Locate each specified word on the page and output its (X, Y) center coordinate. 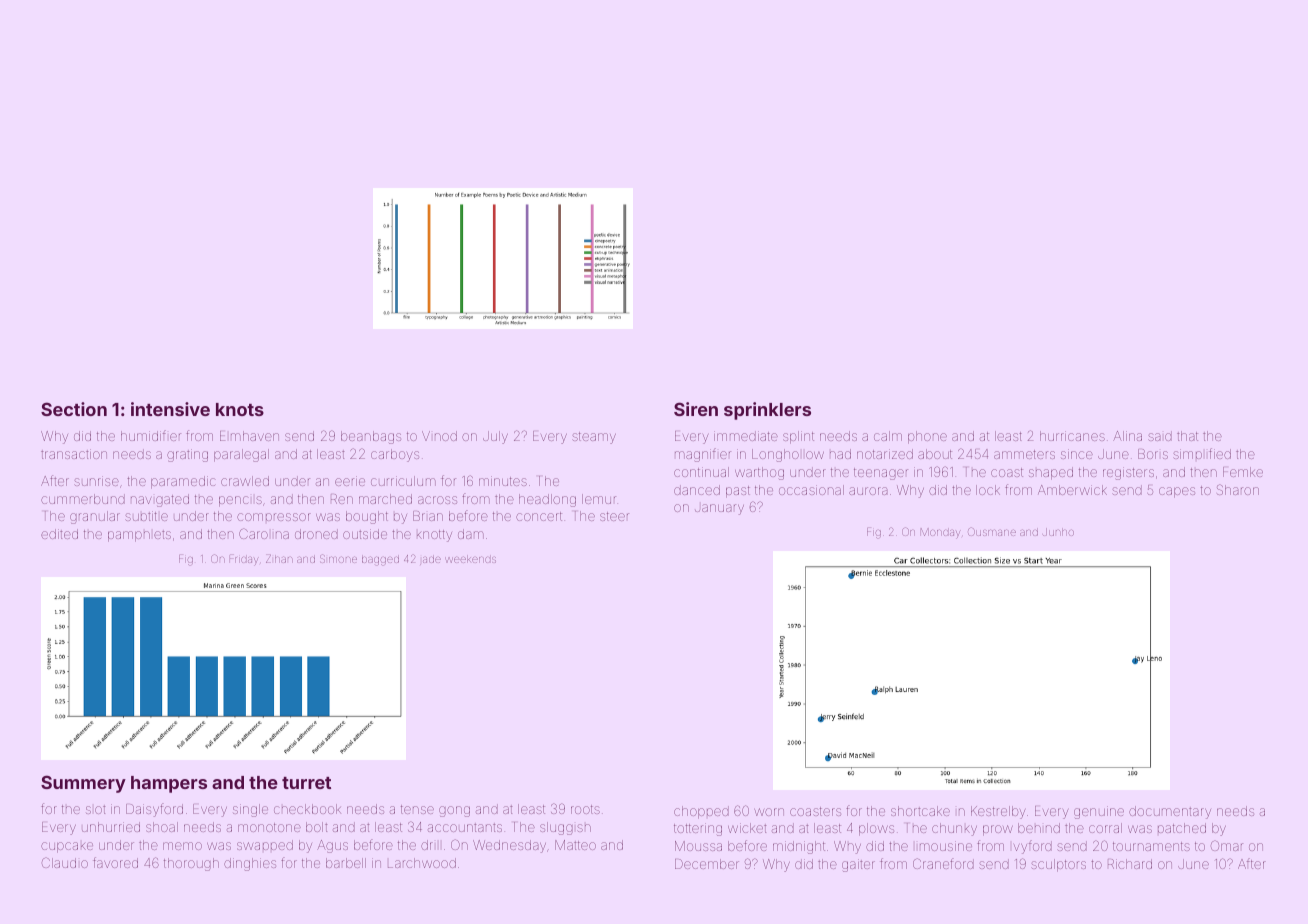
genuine (1099, 812)
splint (798, 437)
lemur (599, 499)
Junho (1058, 532)
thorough (191, 864)
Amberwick (1072, 490)
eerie (350, 481)
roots (585, 809)
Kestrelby (998, 812)
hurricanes (1072, 436)
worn (769, 812)
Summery (83, 784)
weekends (470, 559)
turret (306, 783)
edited (59, 534)
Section (74, 409)
